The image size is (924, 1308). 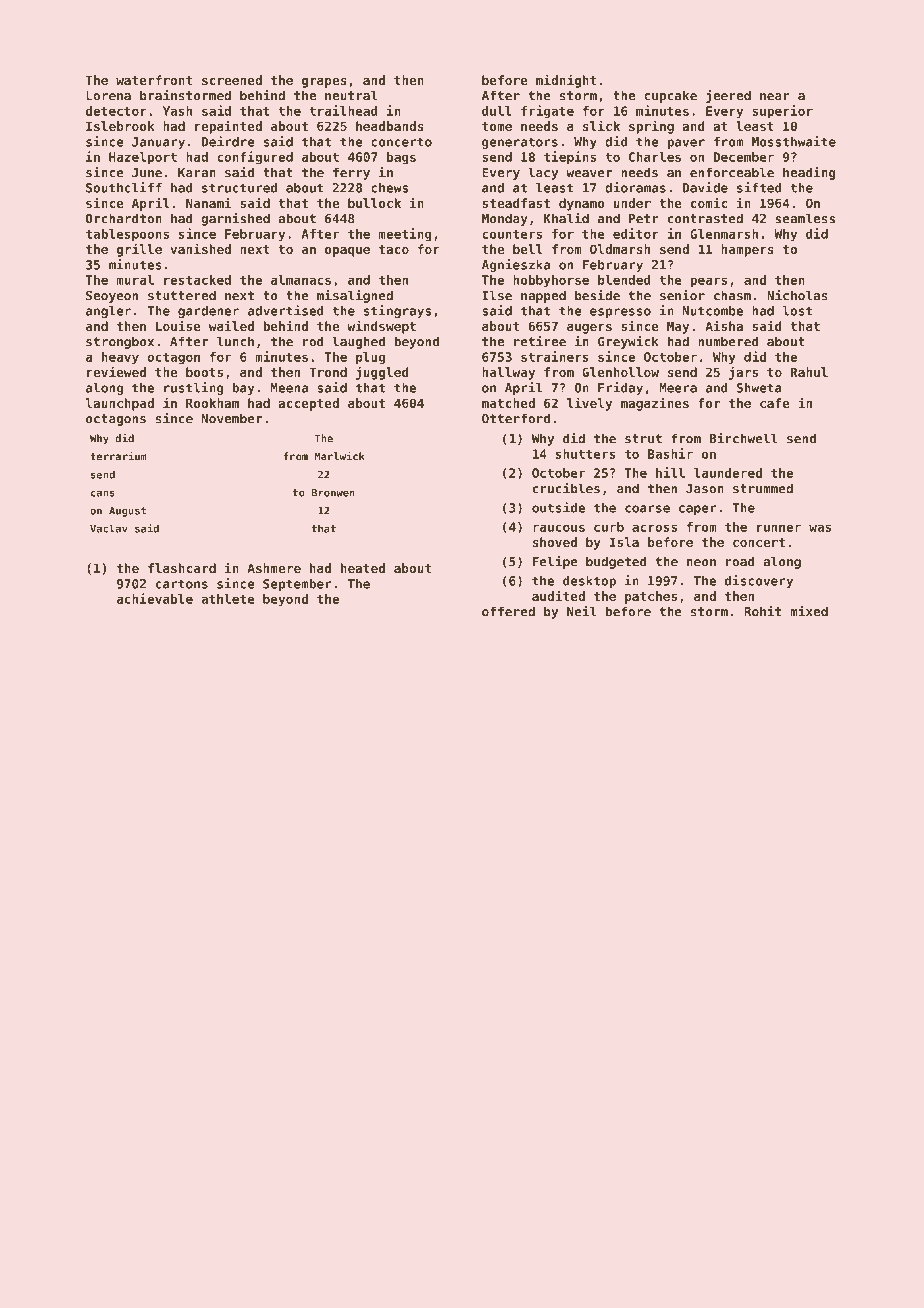 What do you see at coordinates (782, 112) in the screenshot?
I see `superior` at bounding box center [782, 112].
